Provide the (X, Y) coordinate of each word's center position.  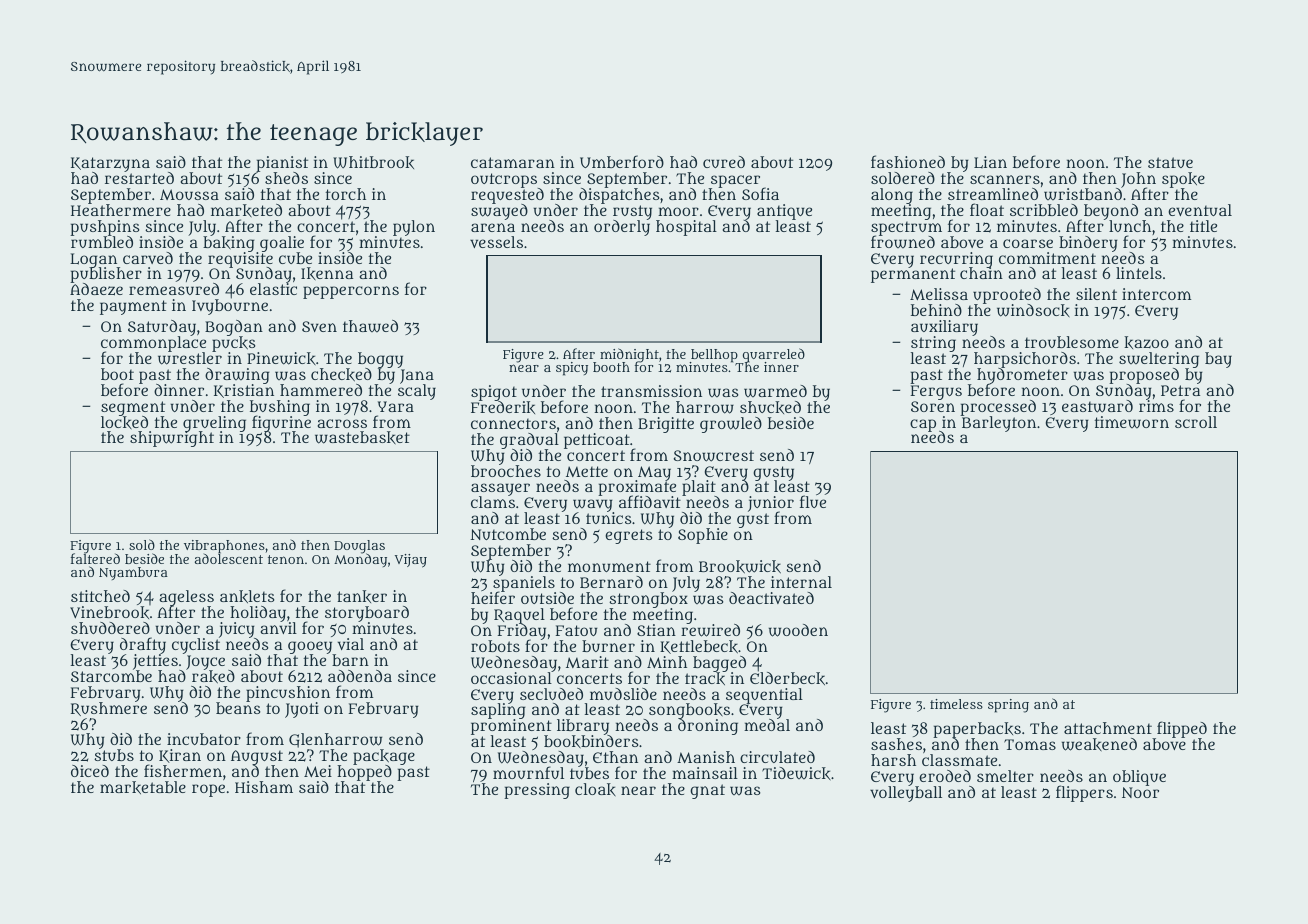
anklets (247, 596)
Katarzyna (110, 164)
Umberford (622, 161)
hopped (364, 774)
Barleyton (999, 424)
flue (813, 502)
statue (1170, 162)
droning (708, 727)
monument (609, 566)
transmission (651, 391)
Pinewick (281, 358)
